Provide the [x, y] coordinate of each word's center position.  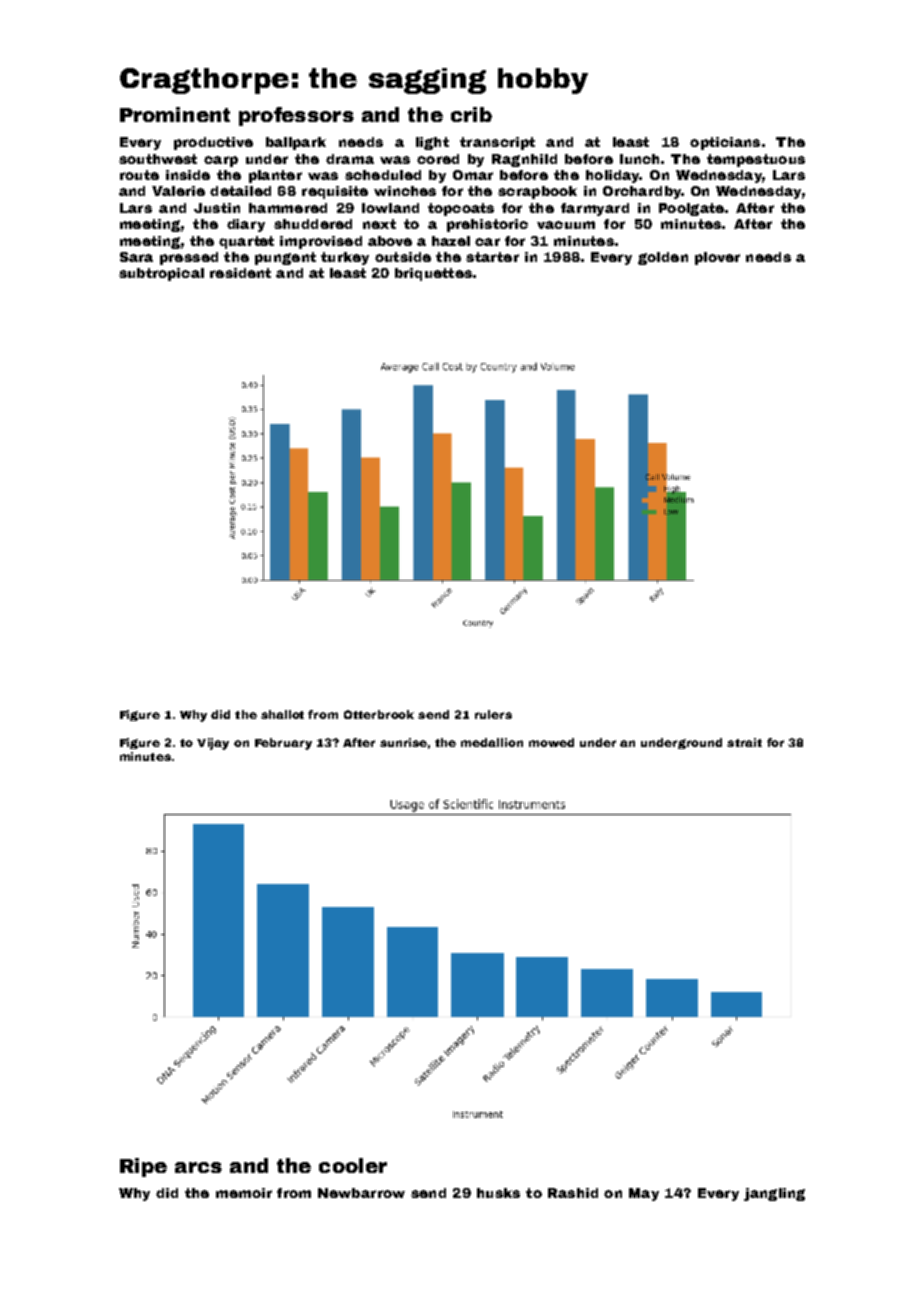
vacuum [566, 225]
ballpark [296, 143]
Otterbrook [379, 714]
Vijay [213, 744]
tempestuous [756, 160]
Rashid [573, 1193]
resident [240, 273]
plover [717, 258]
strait [744, 742]
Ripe [143, 1167]
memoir [244, 1193]
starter [492, 257]
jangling [774, 1194]
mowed [551, 742]
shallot [282, 714]
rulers [493, 714]
